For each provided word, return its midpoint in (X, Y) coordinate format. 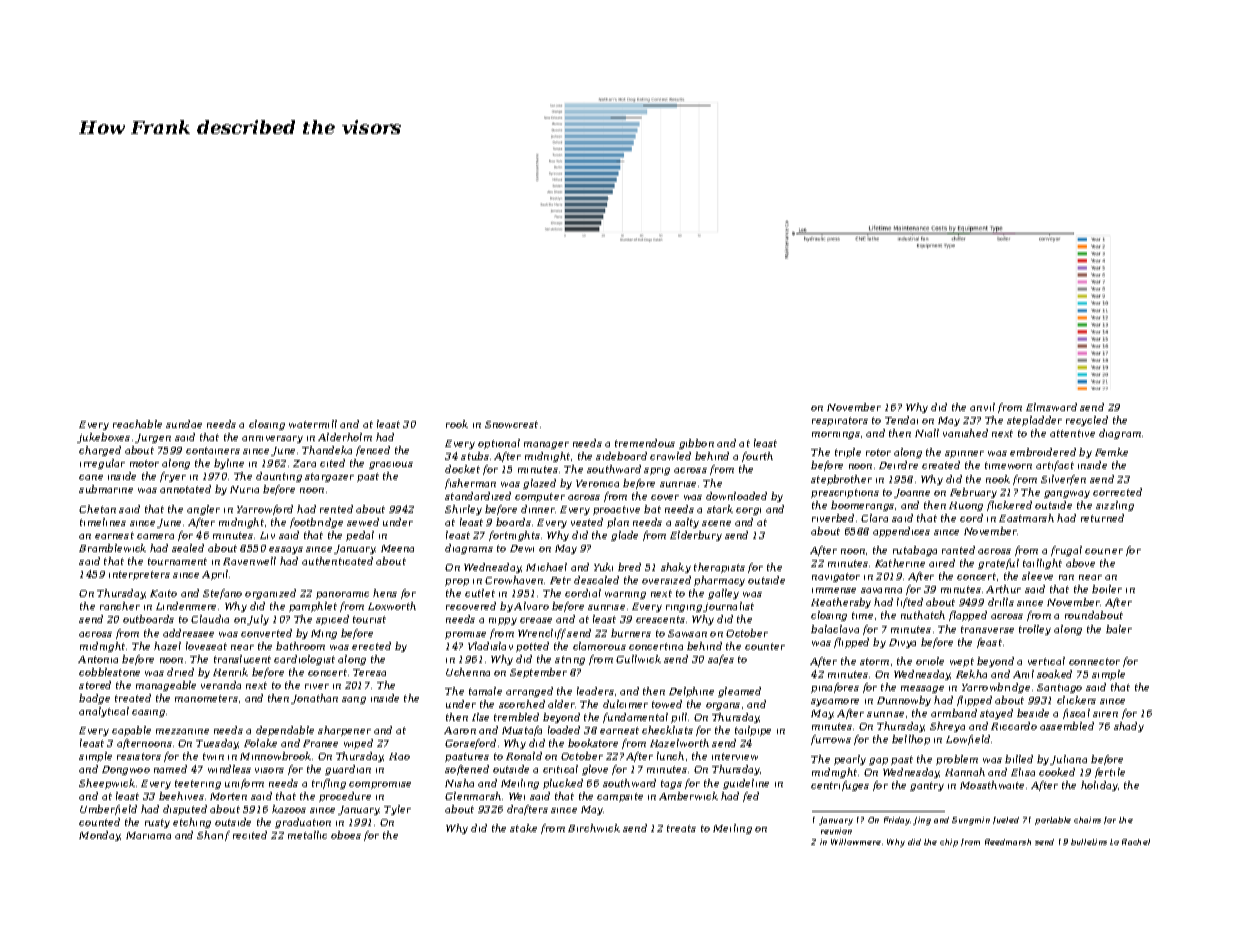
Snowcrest (511, 424)
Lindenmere (186, 606)
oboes (346, 835)
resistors (139, 756)
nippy (503, 621)
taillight (1042, 564)
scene (716, 523)
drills (1001, 602)
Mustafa (522, 731)
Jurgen (153, 438)
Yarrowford (265, 510)
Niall (927, 433)
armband (954, 713)
